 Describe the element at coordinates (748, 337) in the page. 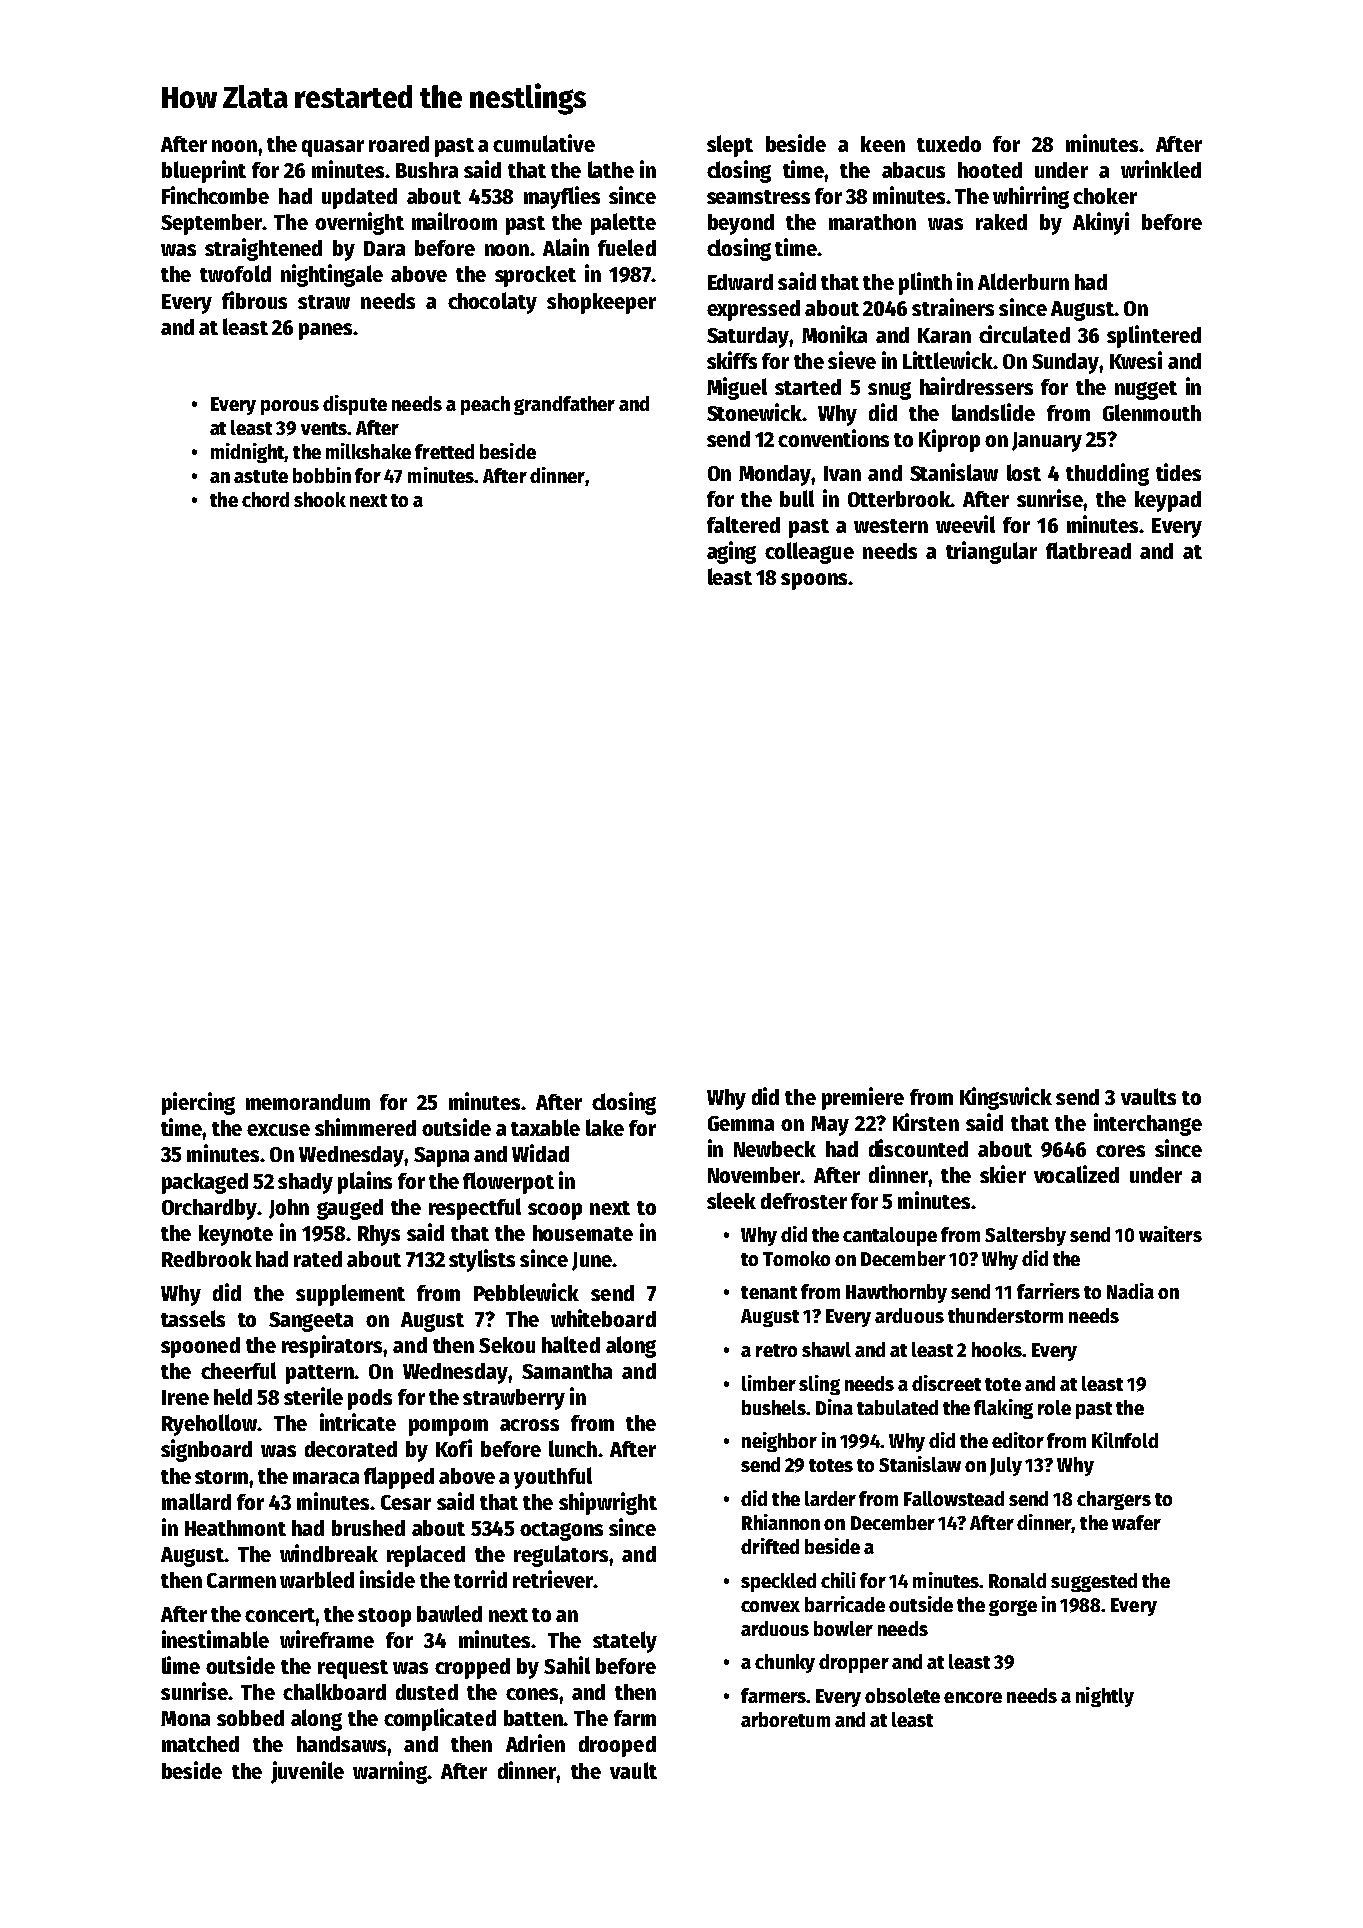

I see `Saturday` at that location.
